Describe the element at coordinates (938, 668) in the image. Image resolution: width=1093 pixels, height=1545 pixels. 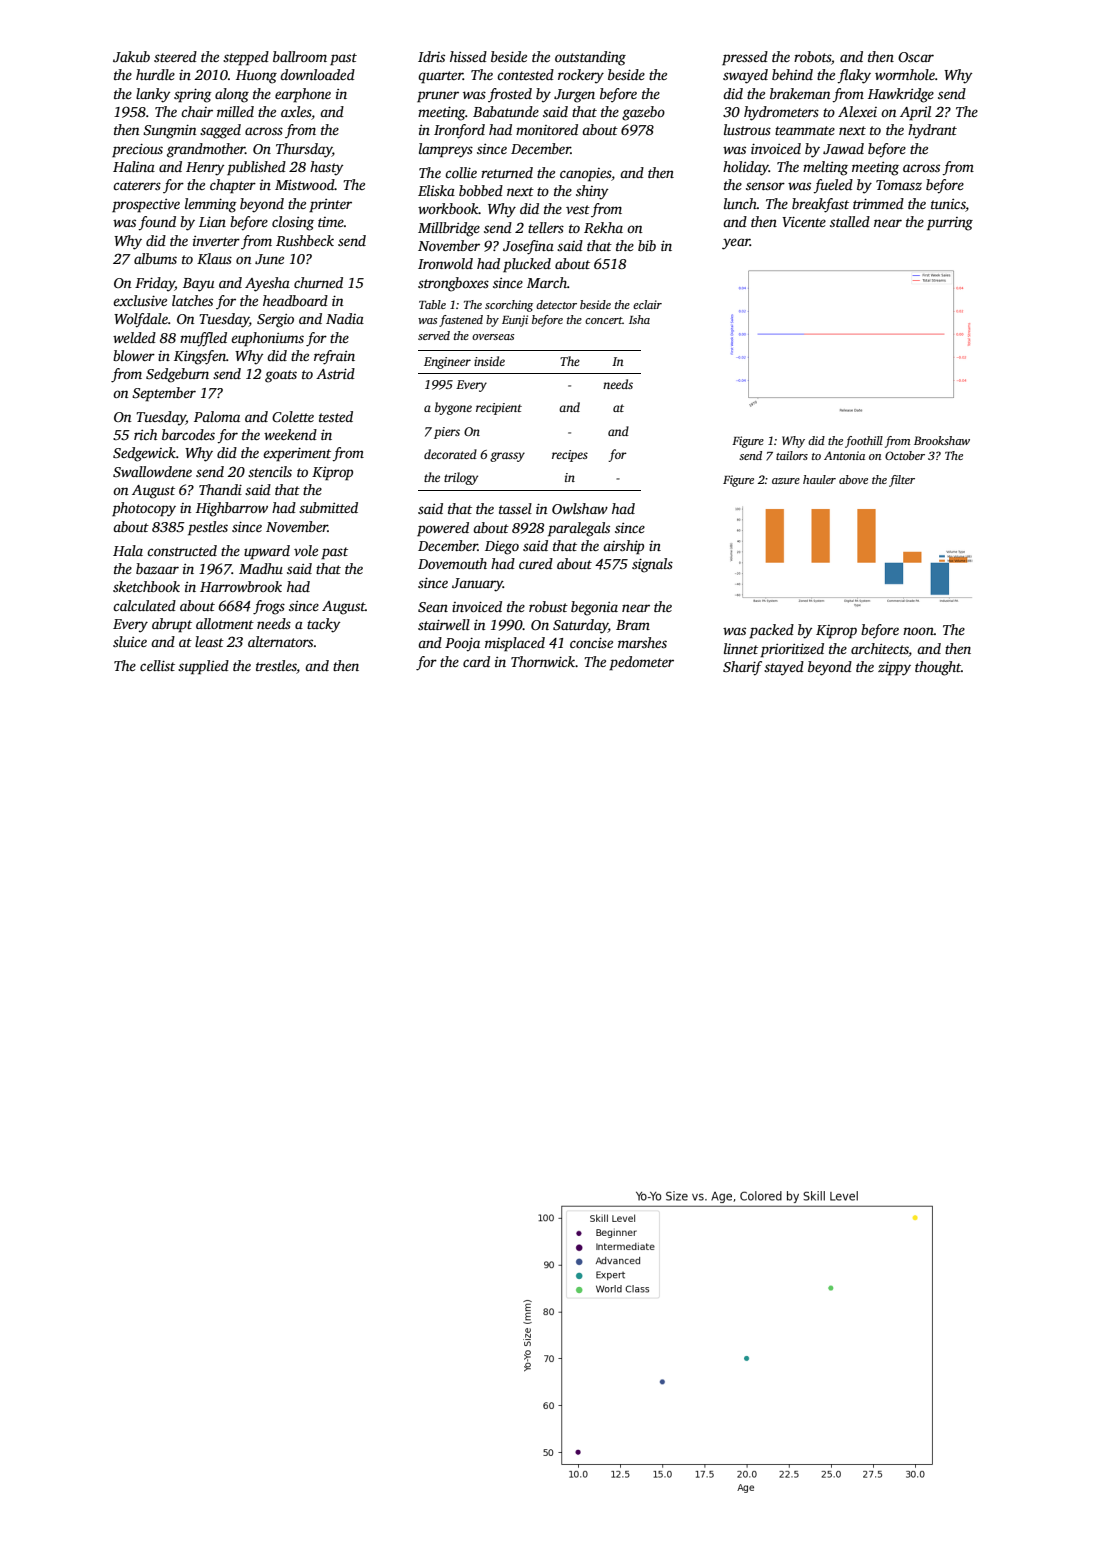
I see `thought` at that location.
